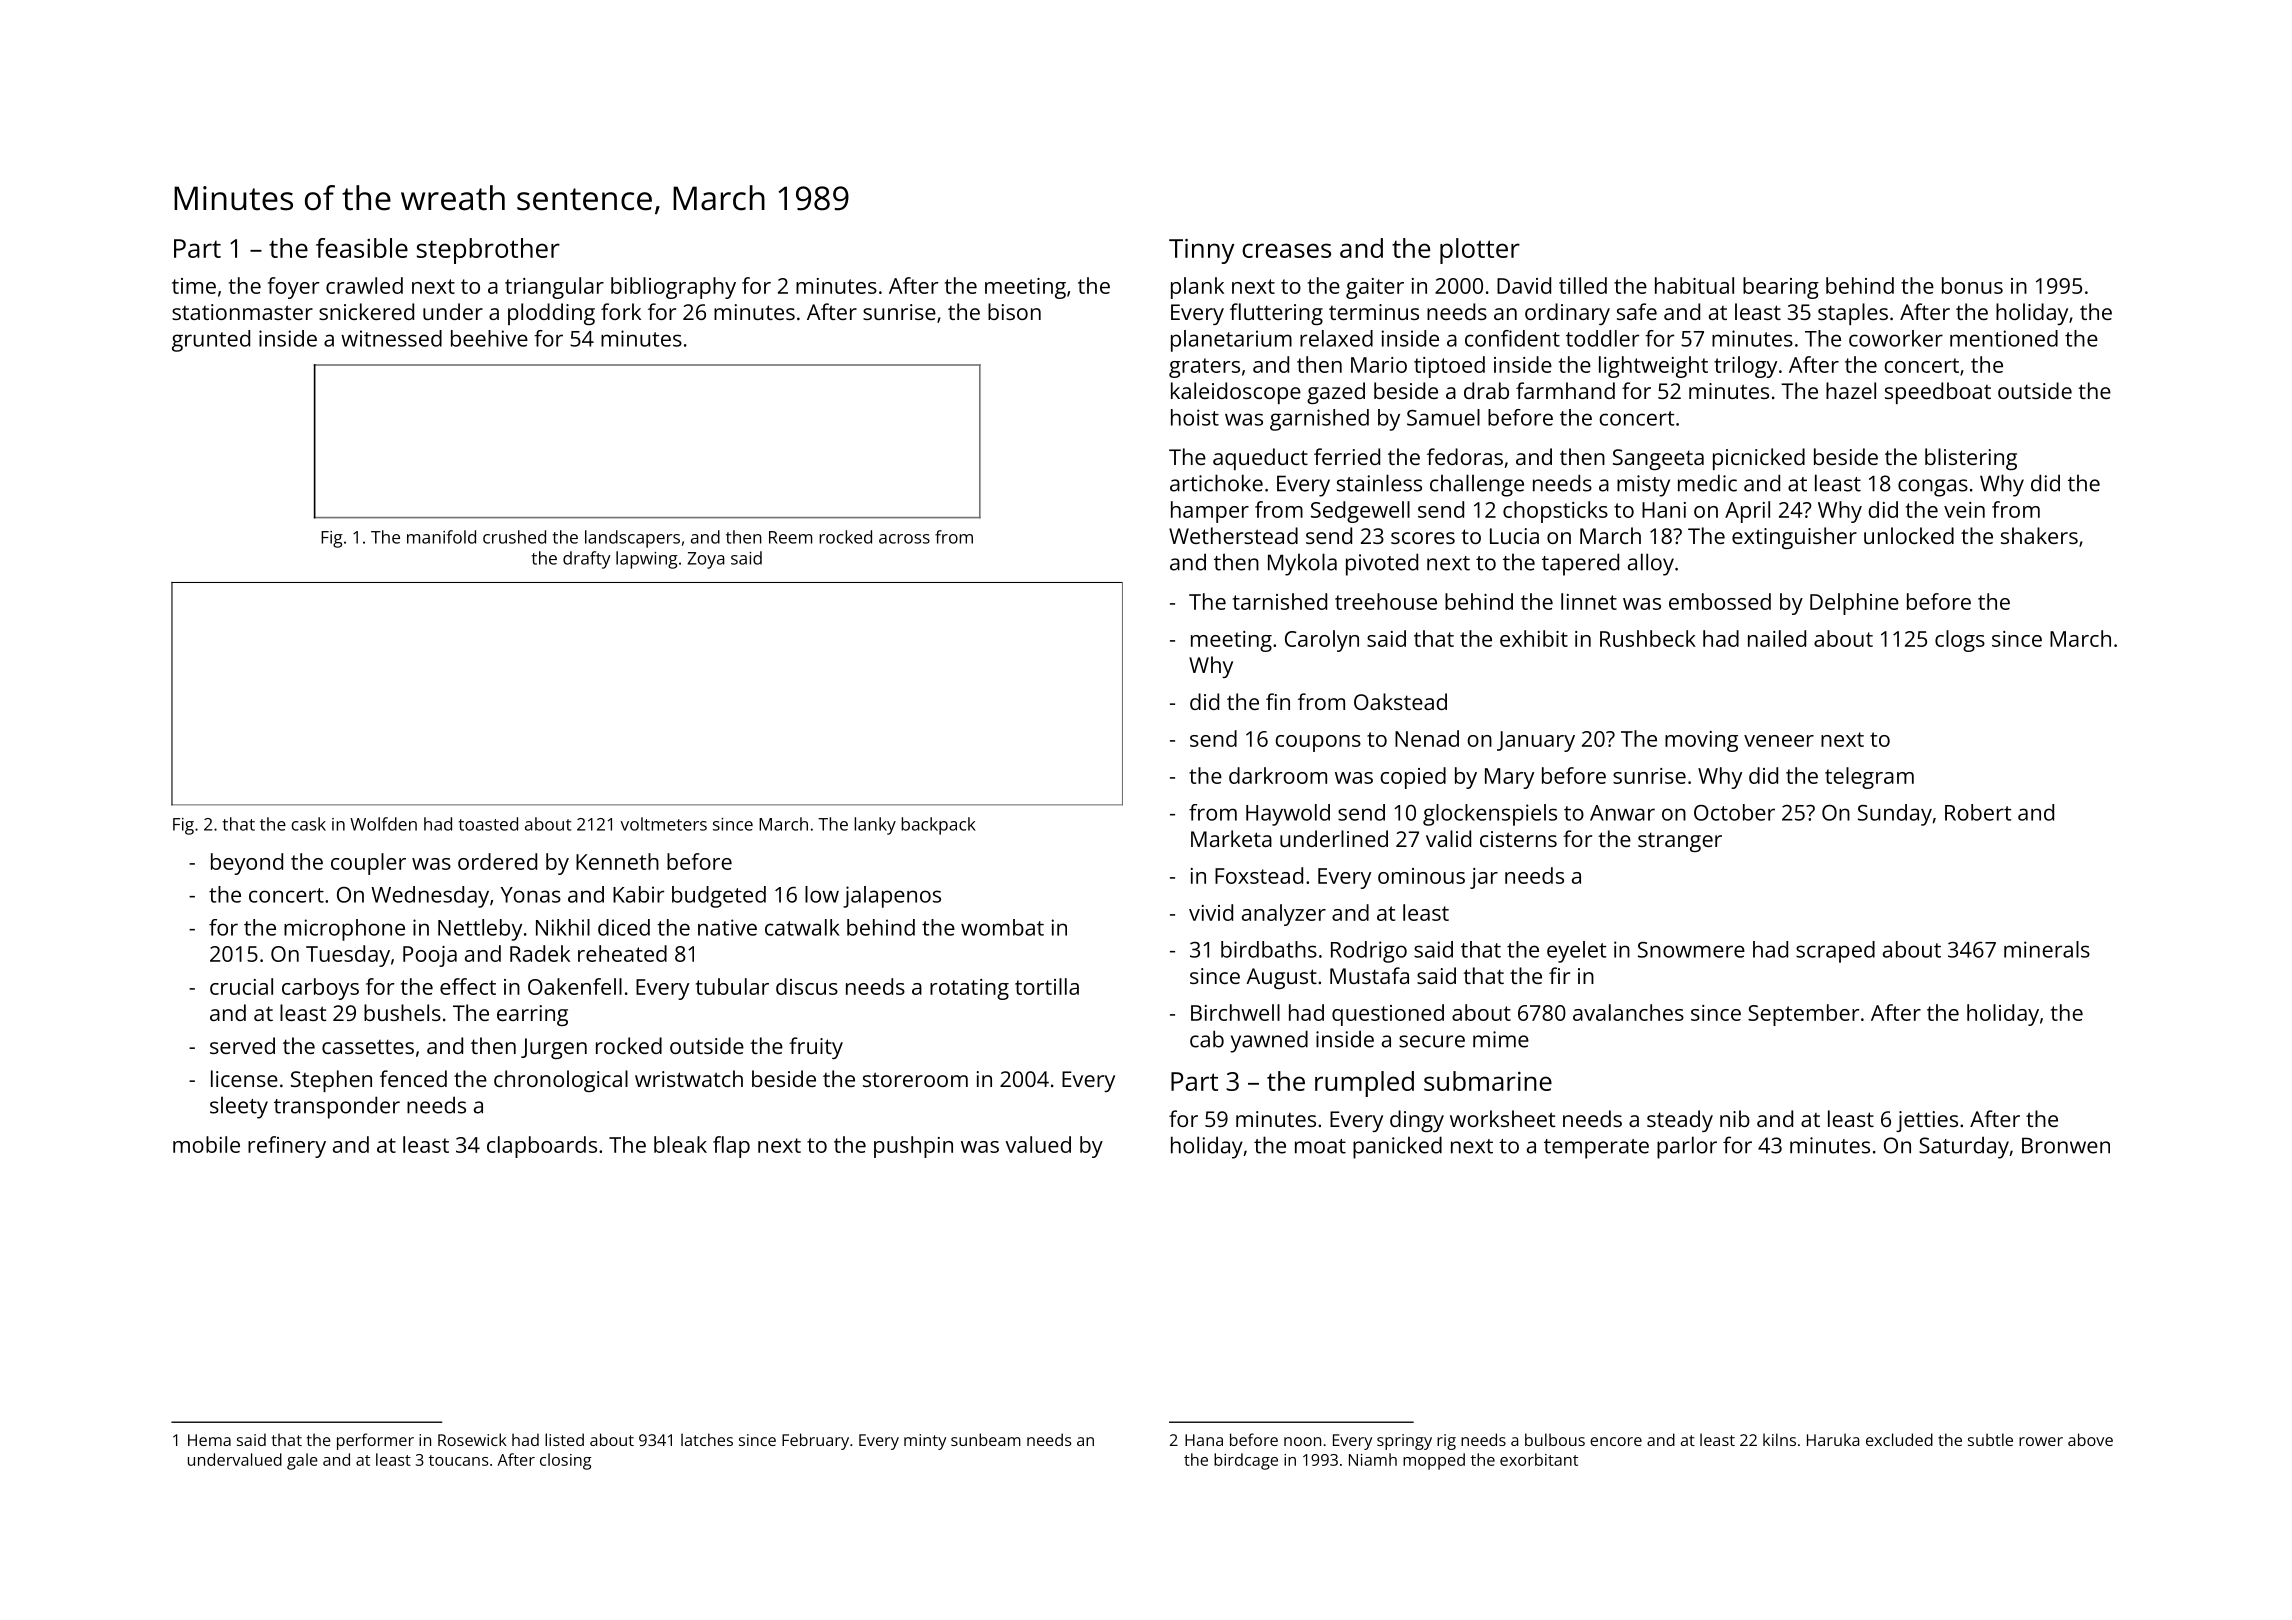 Image resolution: width=2292 pixels, height=1620 pixels. Describe the element at coordinates (1687, 1147) in the screenshot. I see `parlor` at that location.
